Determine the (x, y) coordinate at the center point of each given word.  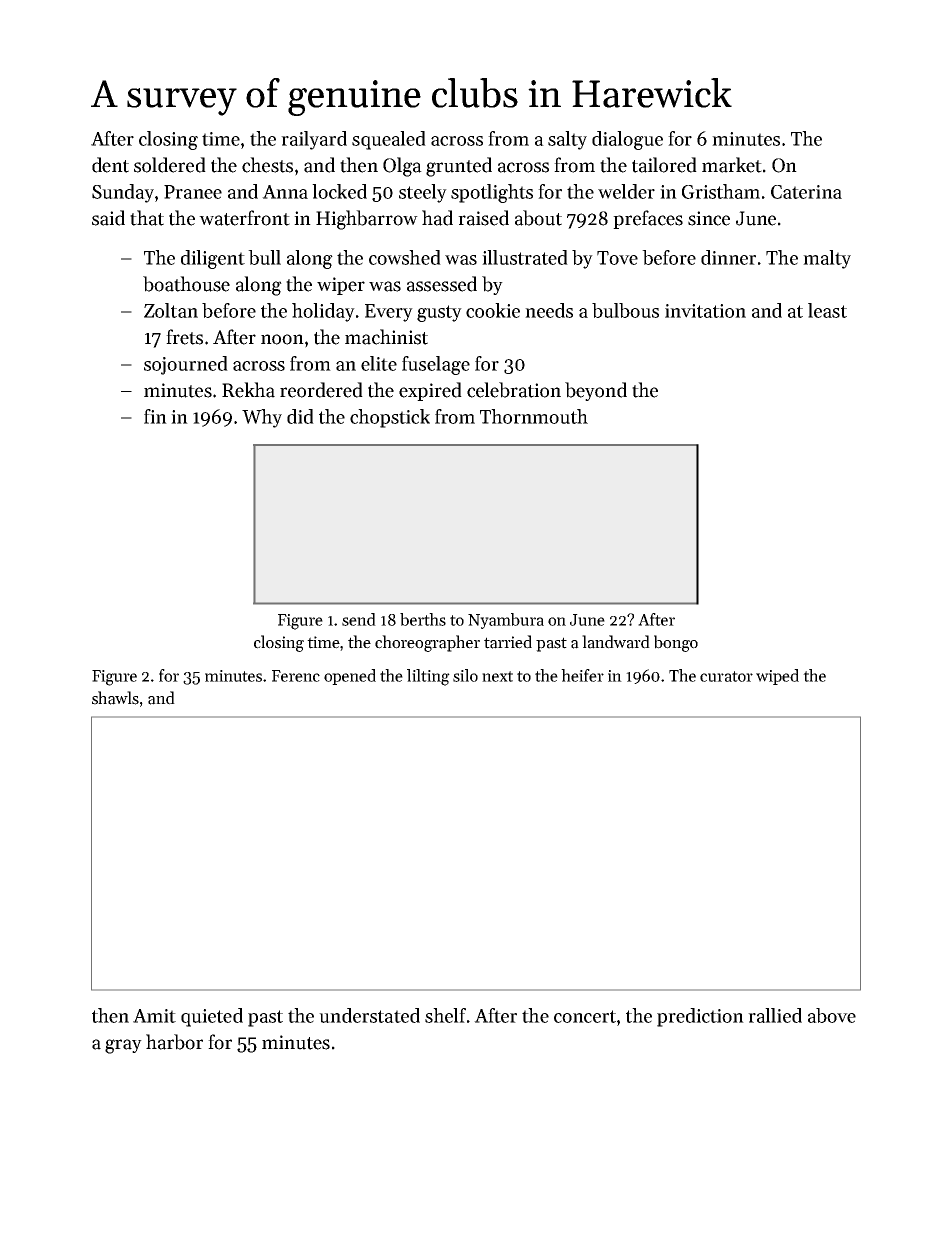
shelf (445, 1015)
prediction (700, 1017)
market (732, 165)
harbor (174, 1042)
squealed (389, 140)
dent (110, 165)
